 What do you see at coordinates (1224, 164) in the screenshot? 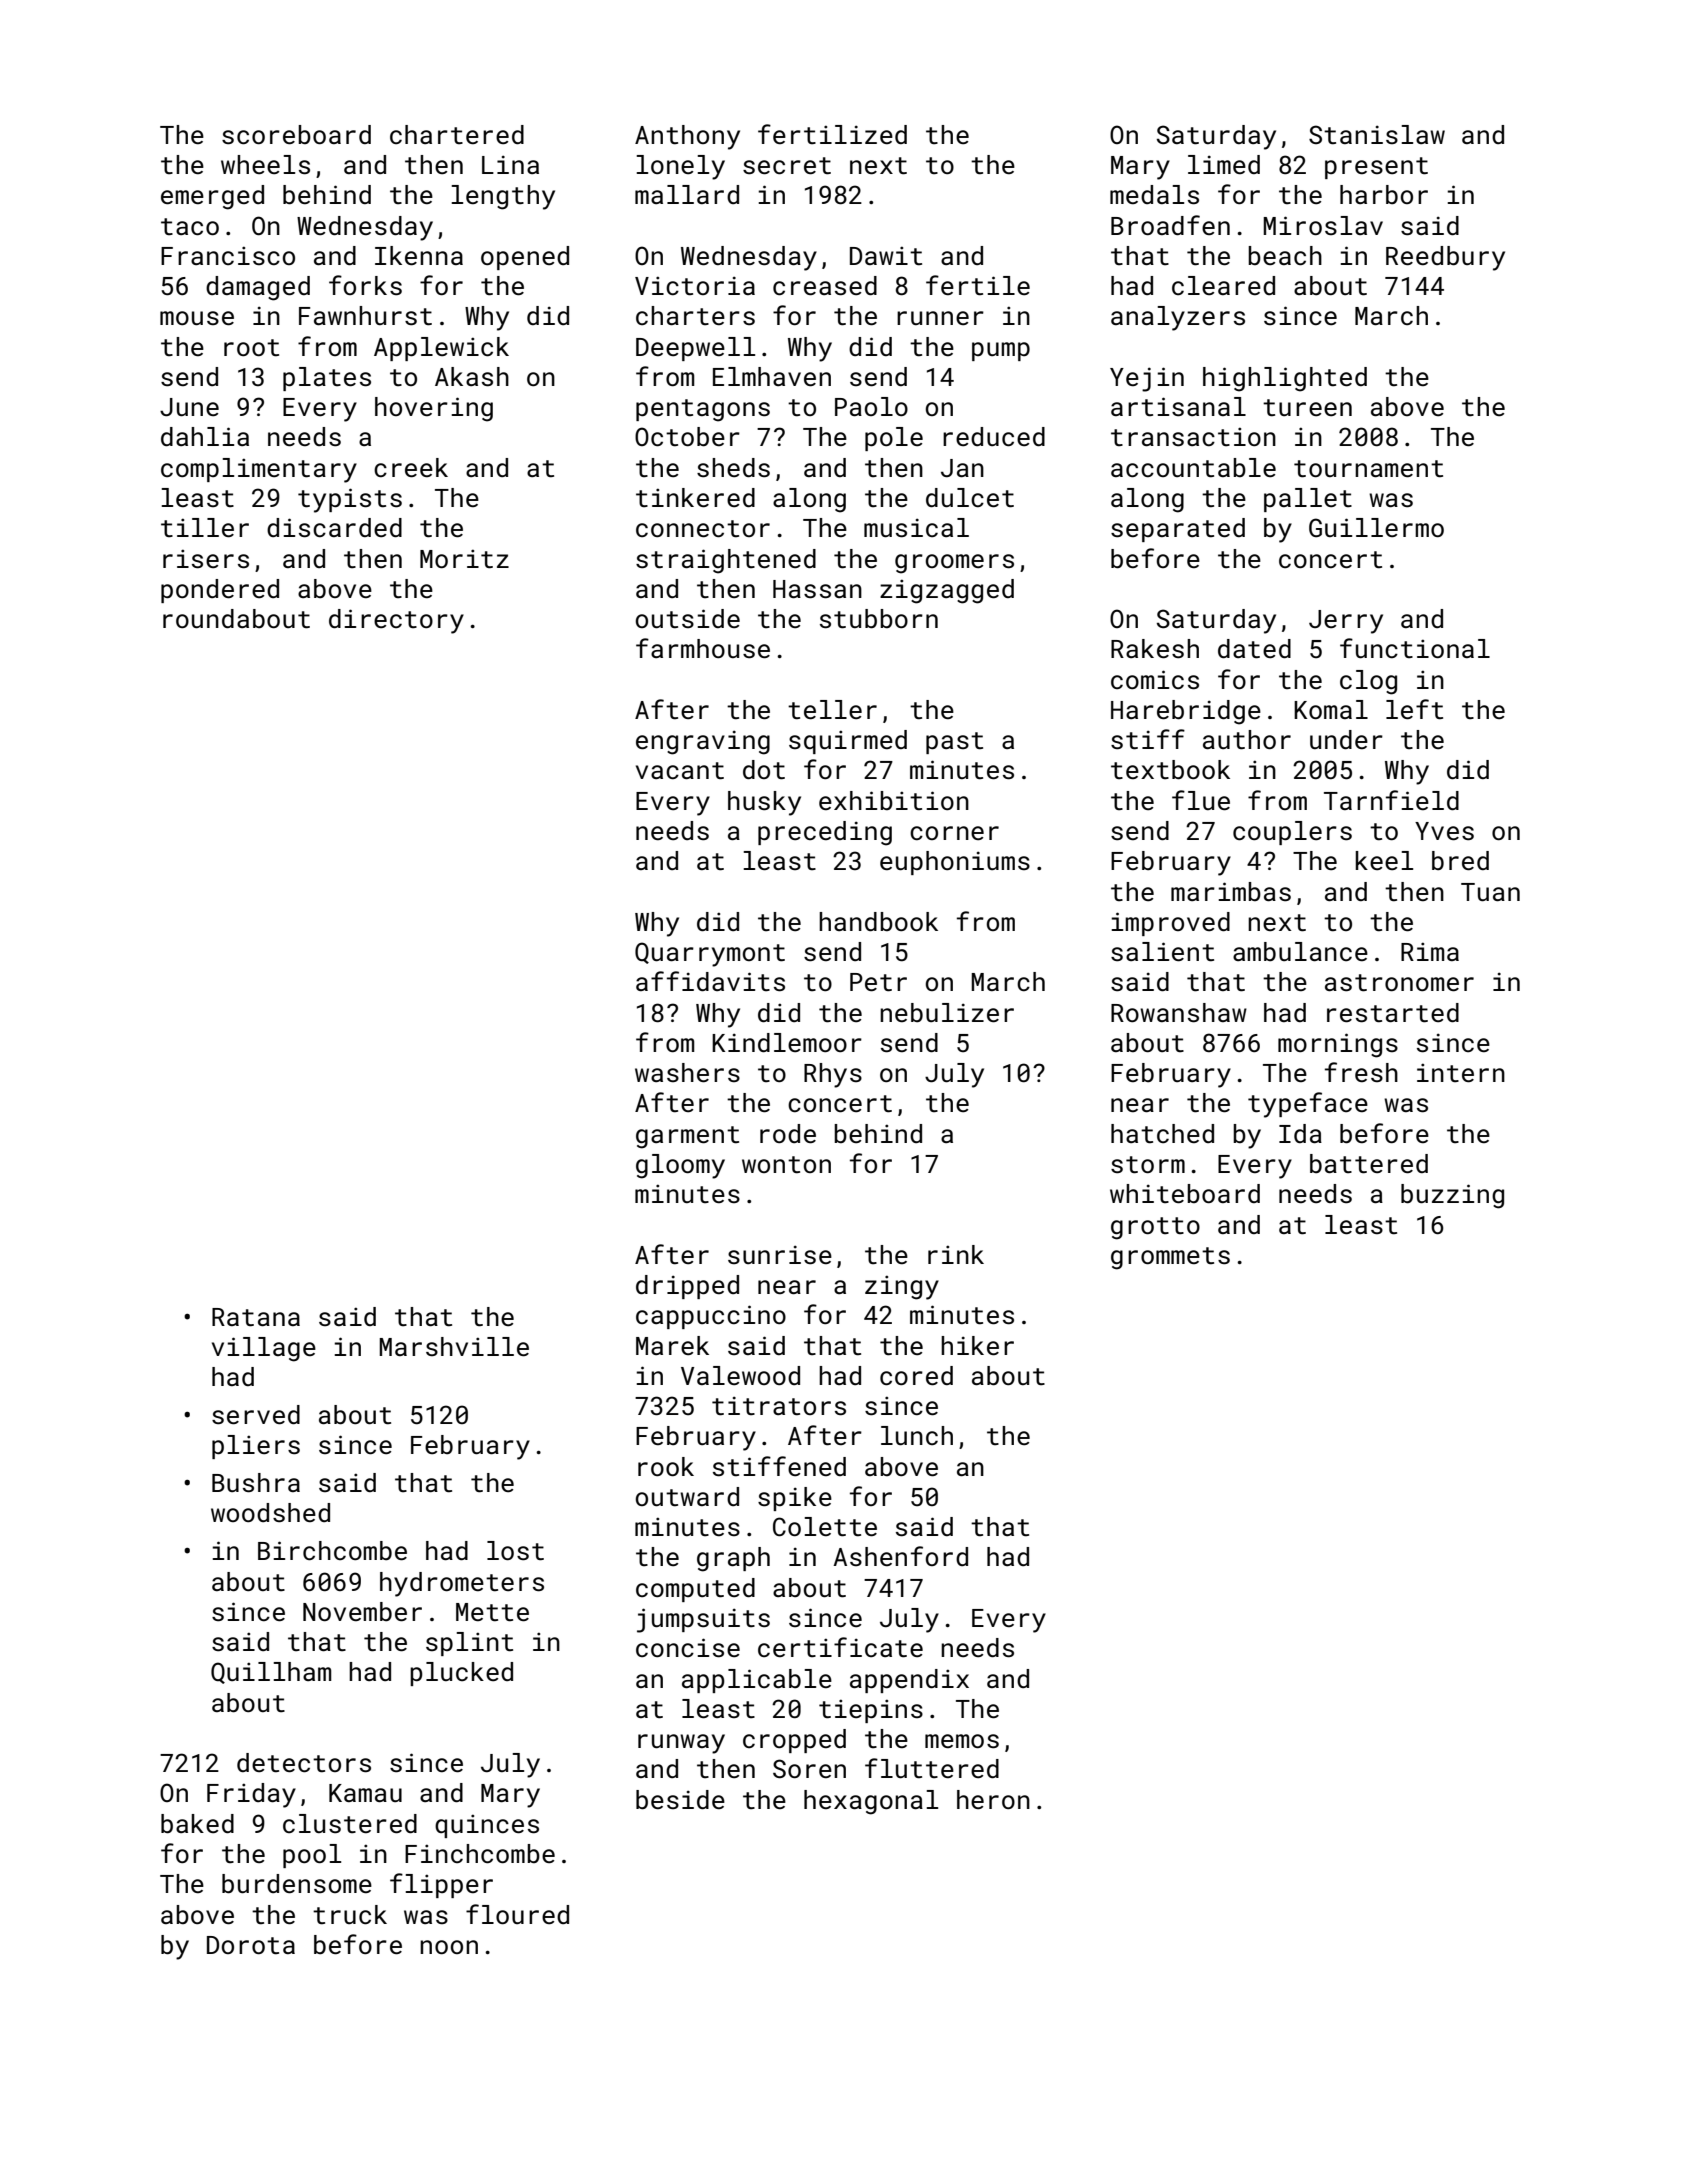
I see `limed` at bounding box center [1224, 164].
